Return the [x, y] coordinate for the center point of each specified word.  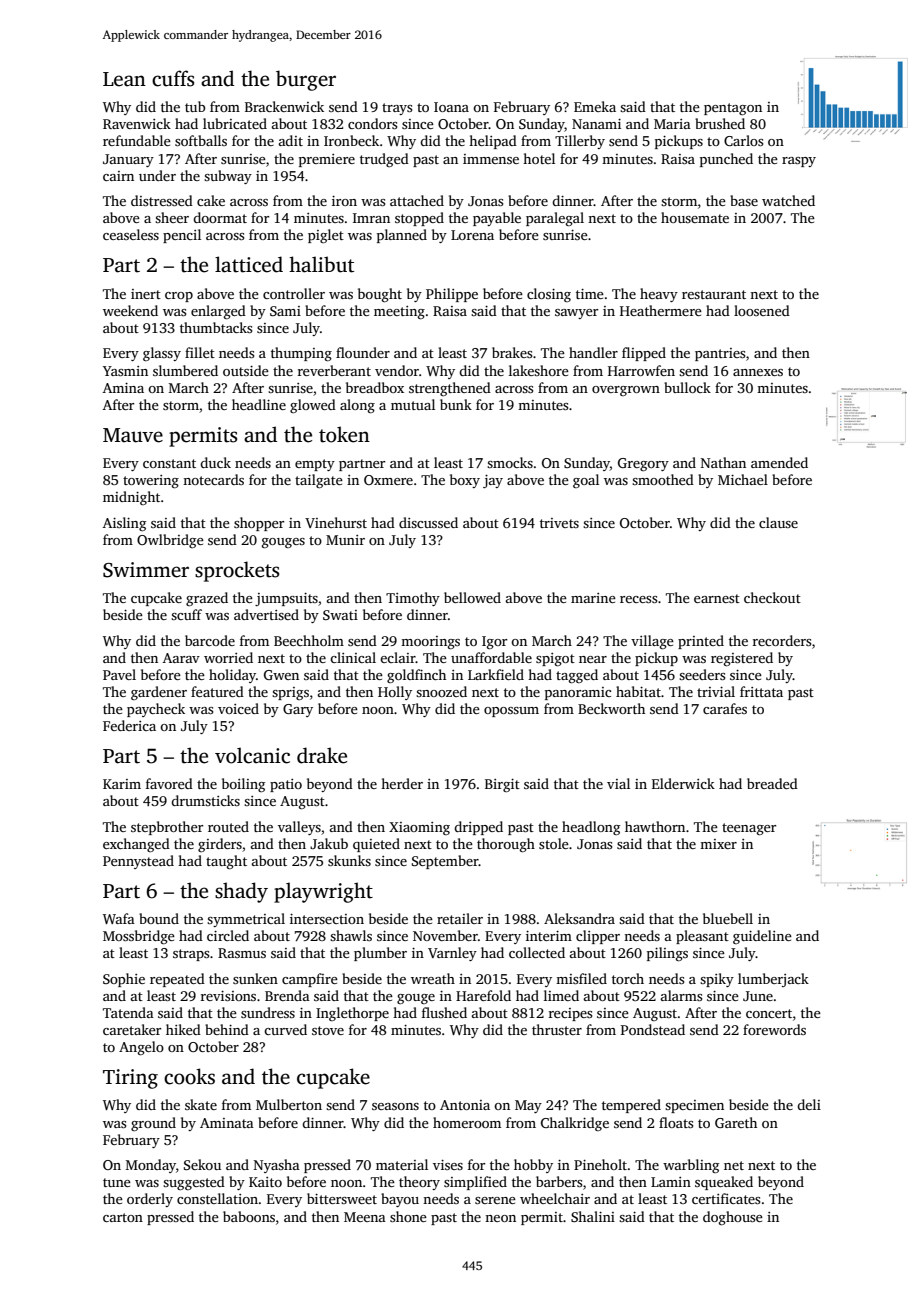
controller [294, 293]
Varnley [452, 954]
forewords [774, 1029]
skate [201, 1104]
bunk [456, 404]
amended [779, 462]
